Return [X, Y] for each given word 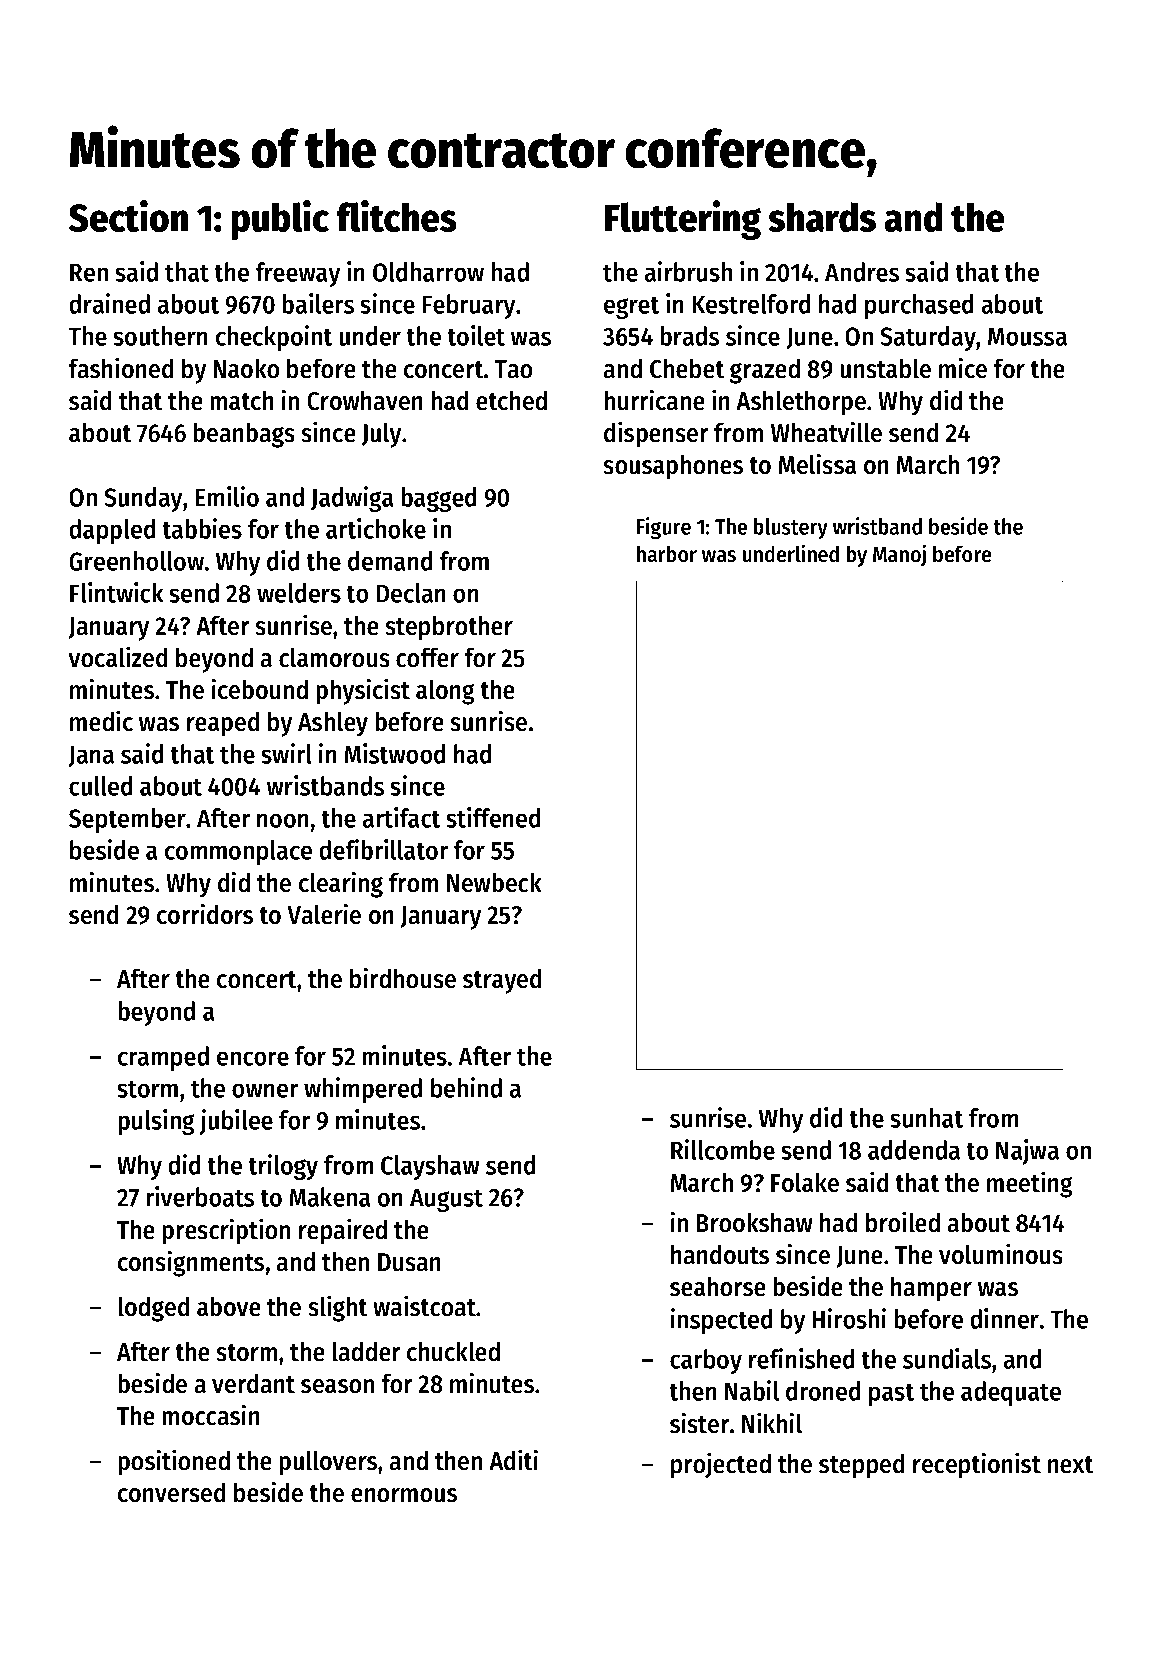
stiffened [493, 817]
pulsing [156, 1122]
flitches [396, 216]
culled [100, 786]
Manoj [899, 555]
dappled [112, 531]
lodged [153, 1309]
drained [109, 303]
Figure [664, 528]
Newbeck [494, 882]
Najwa [1027, 1152]
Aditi [513, 1460]
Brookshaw [755, 1222]
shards [822, 217]
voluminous [1001, 1254]
